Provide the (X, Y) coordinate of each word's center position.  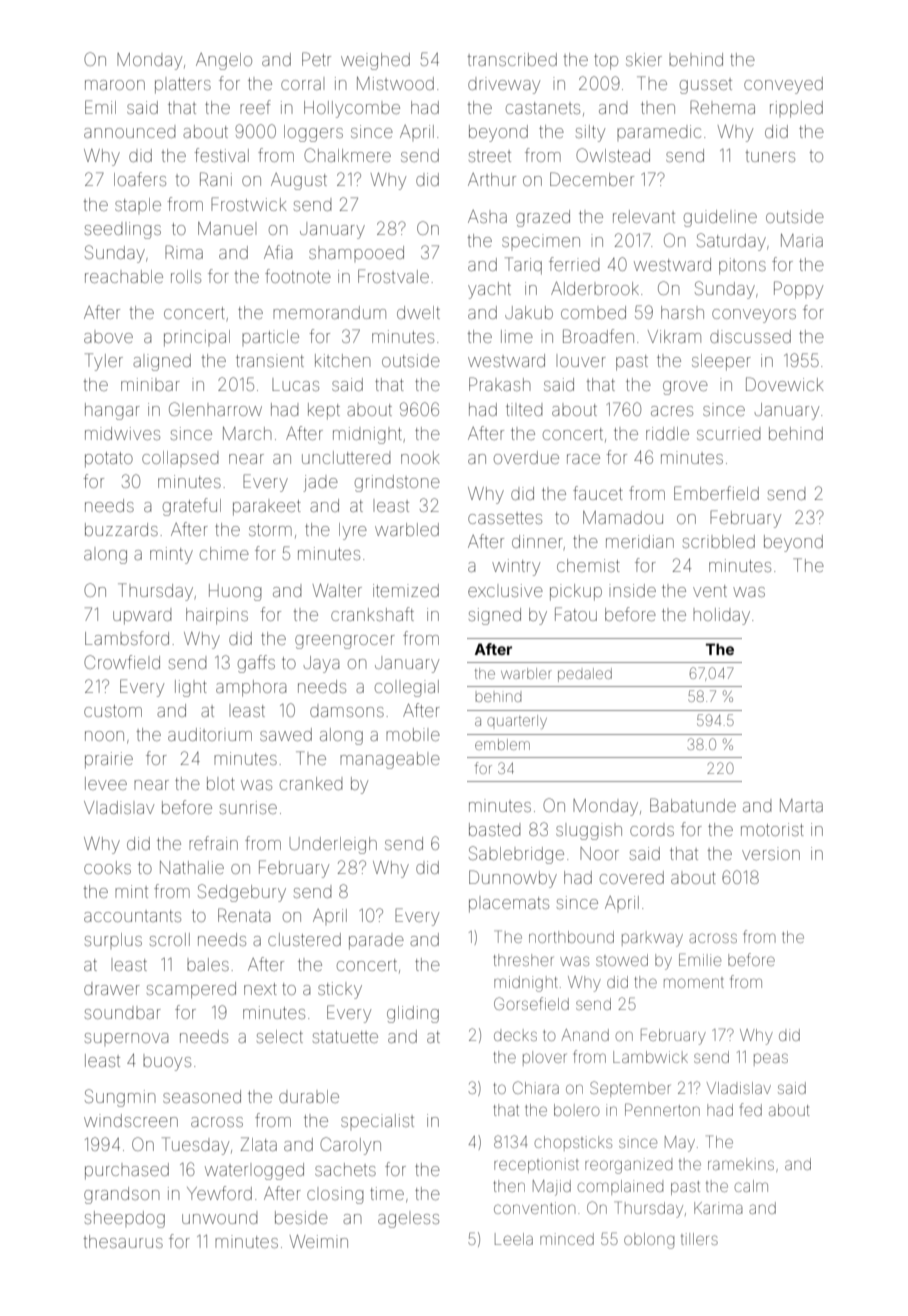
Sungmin (120, 1098)
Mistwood (395, 83)
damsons (347, 712)
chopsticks (573, 1143)
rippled (796, 109)
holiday (721, 616)
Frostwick (249, 204)
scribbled (719, 541)
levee (106, 783)
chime (224, 553)
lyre (353, 531)
